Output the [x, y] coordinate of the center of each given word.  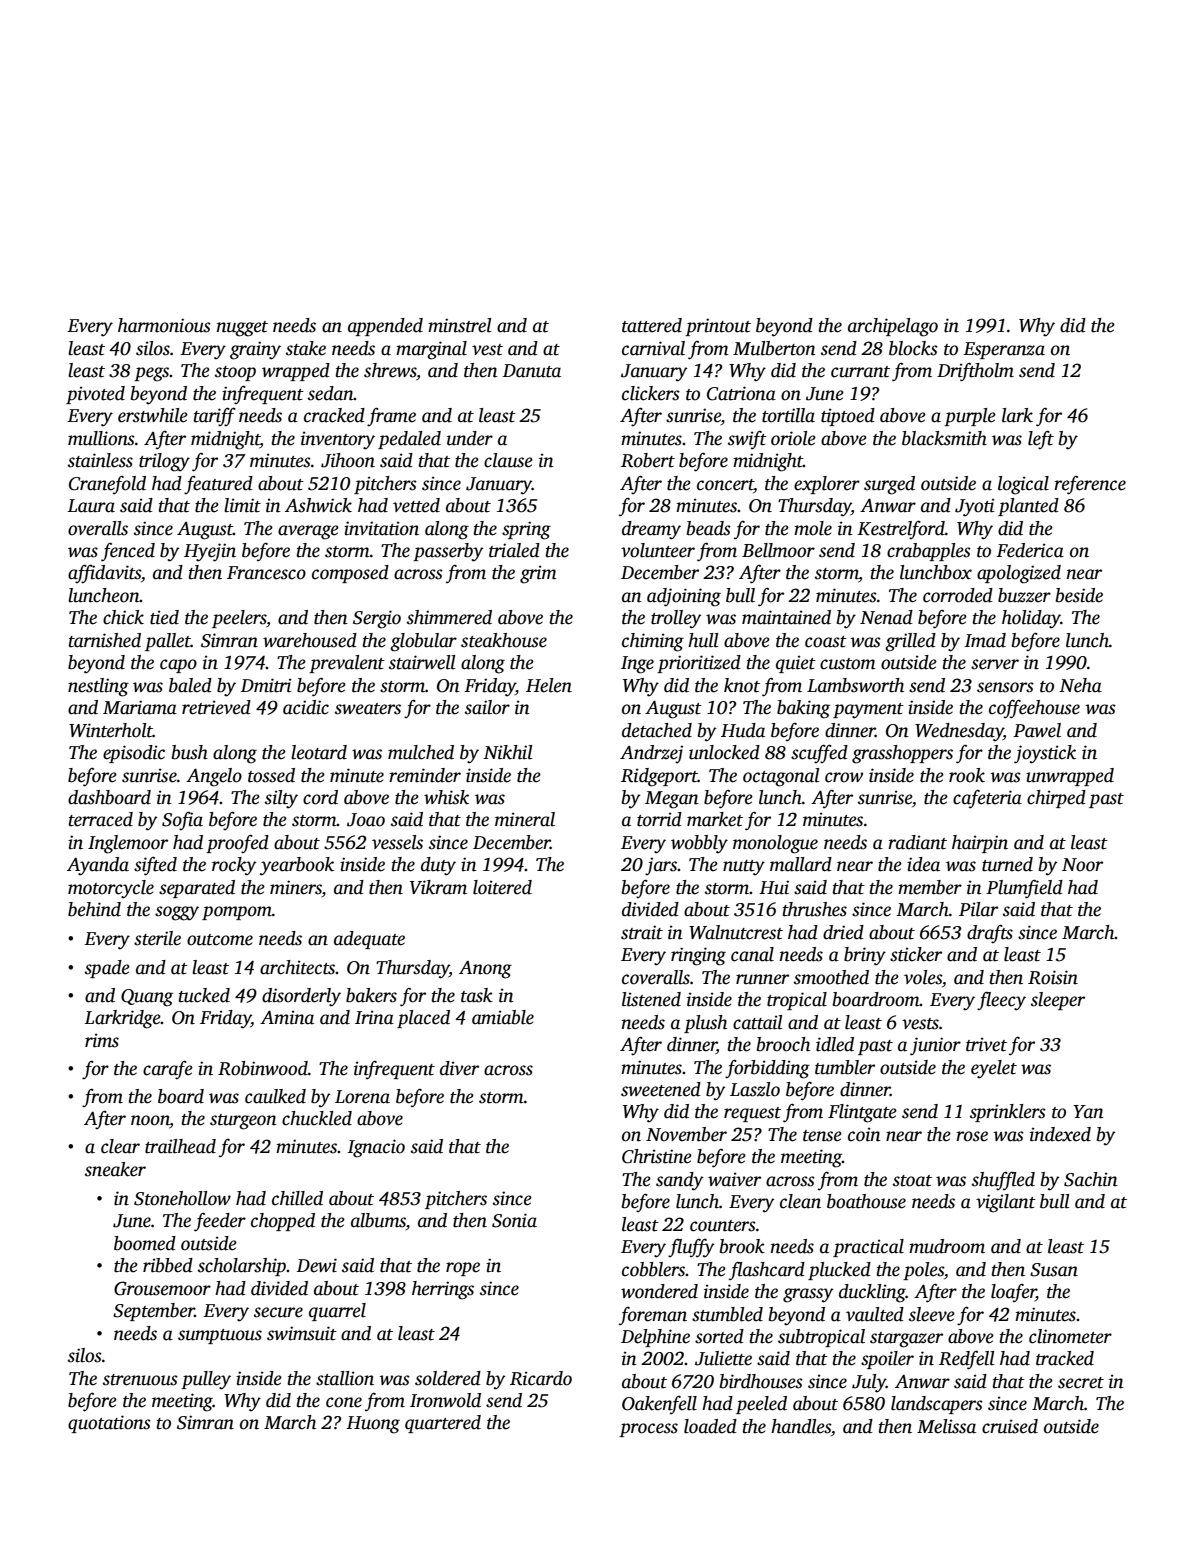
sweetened [661, 1089]
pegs [151, 374]
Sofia [182, 821]
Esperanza [1004, 350]
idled [835, 1044]
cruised [1010, 1426]
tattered [652, 325]
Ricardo [541, 1378]
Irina [374, 1017]
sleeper [1058, 1001]
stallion [345, 1378]
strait [642, 932]
